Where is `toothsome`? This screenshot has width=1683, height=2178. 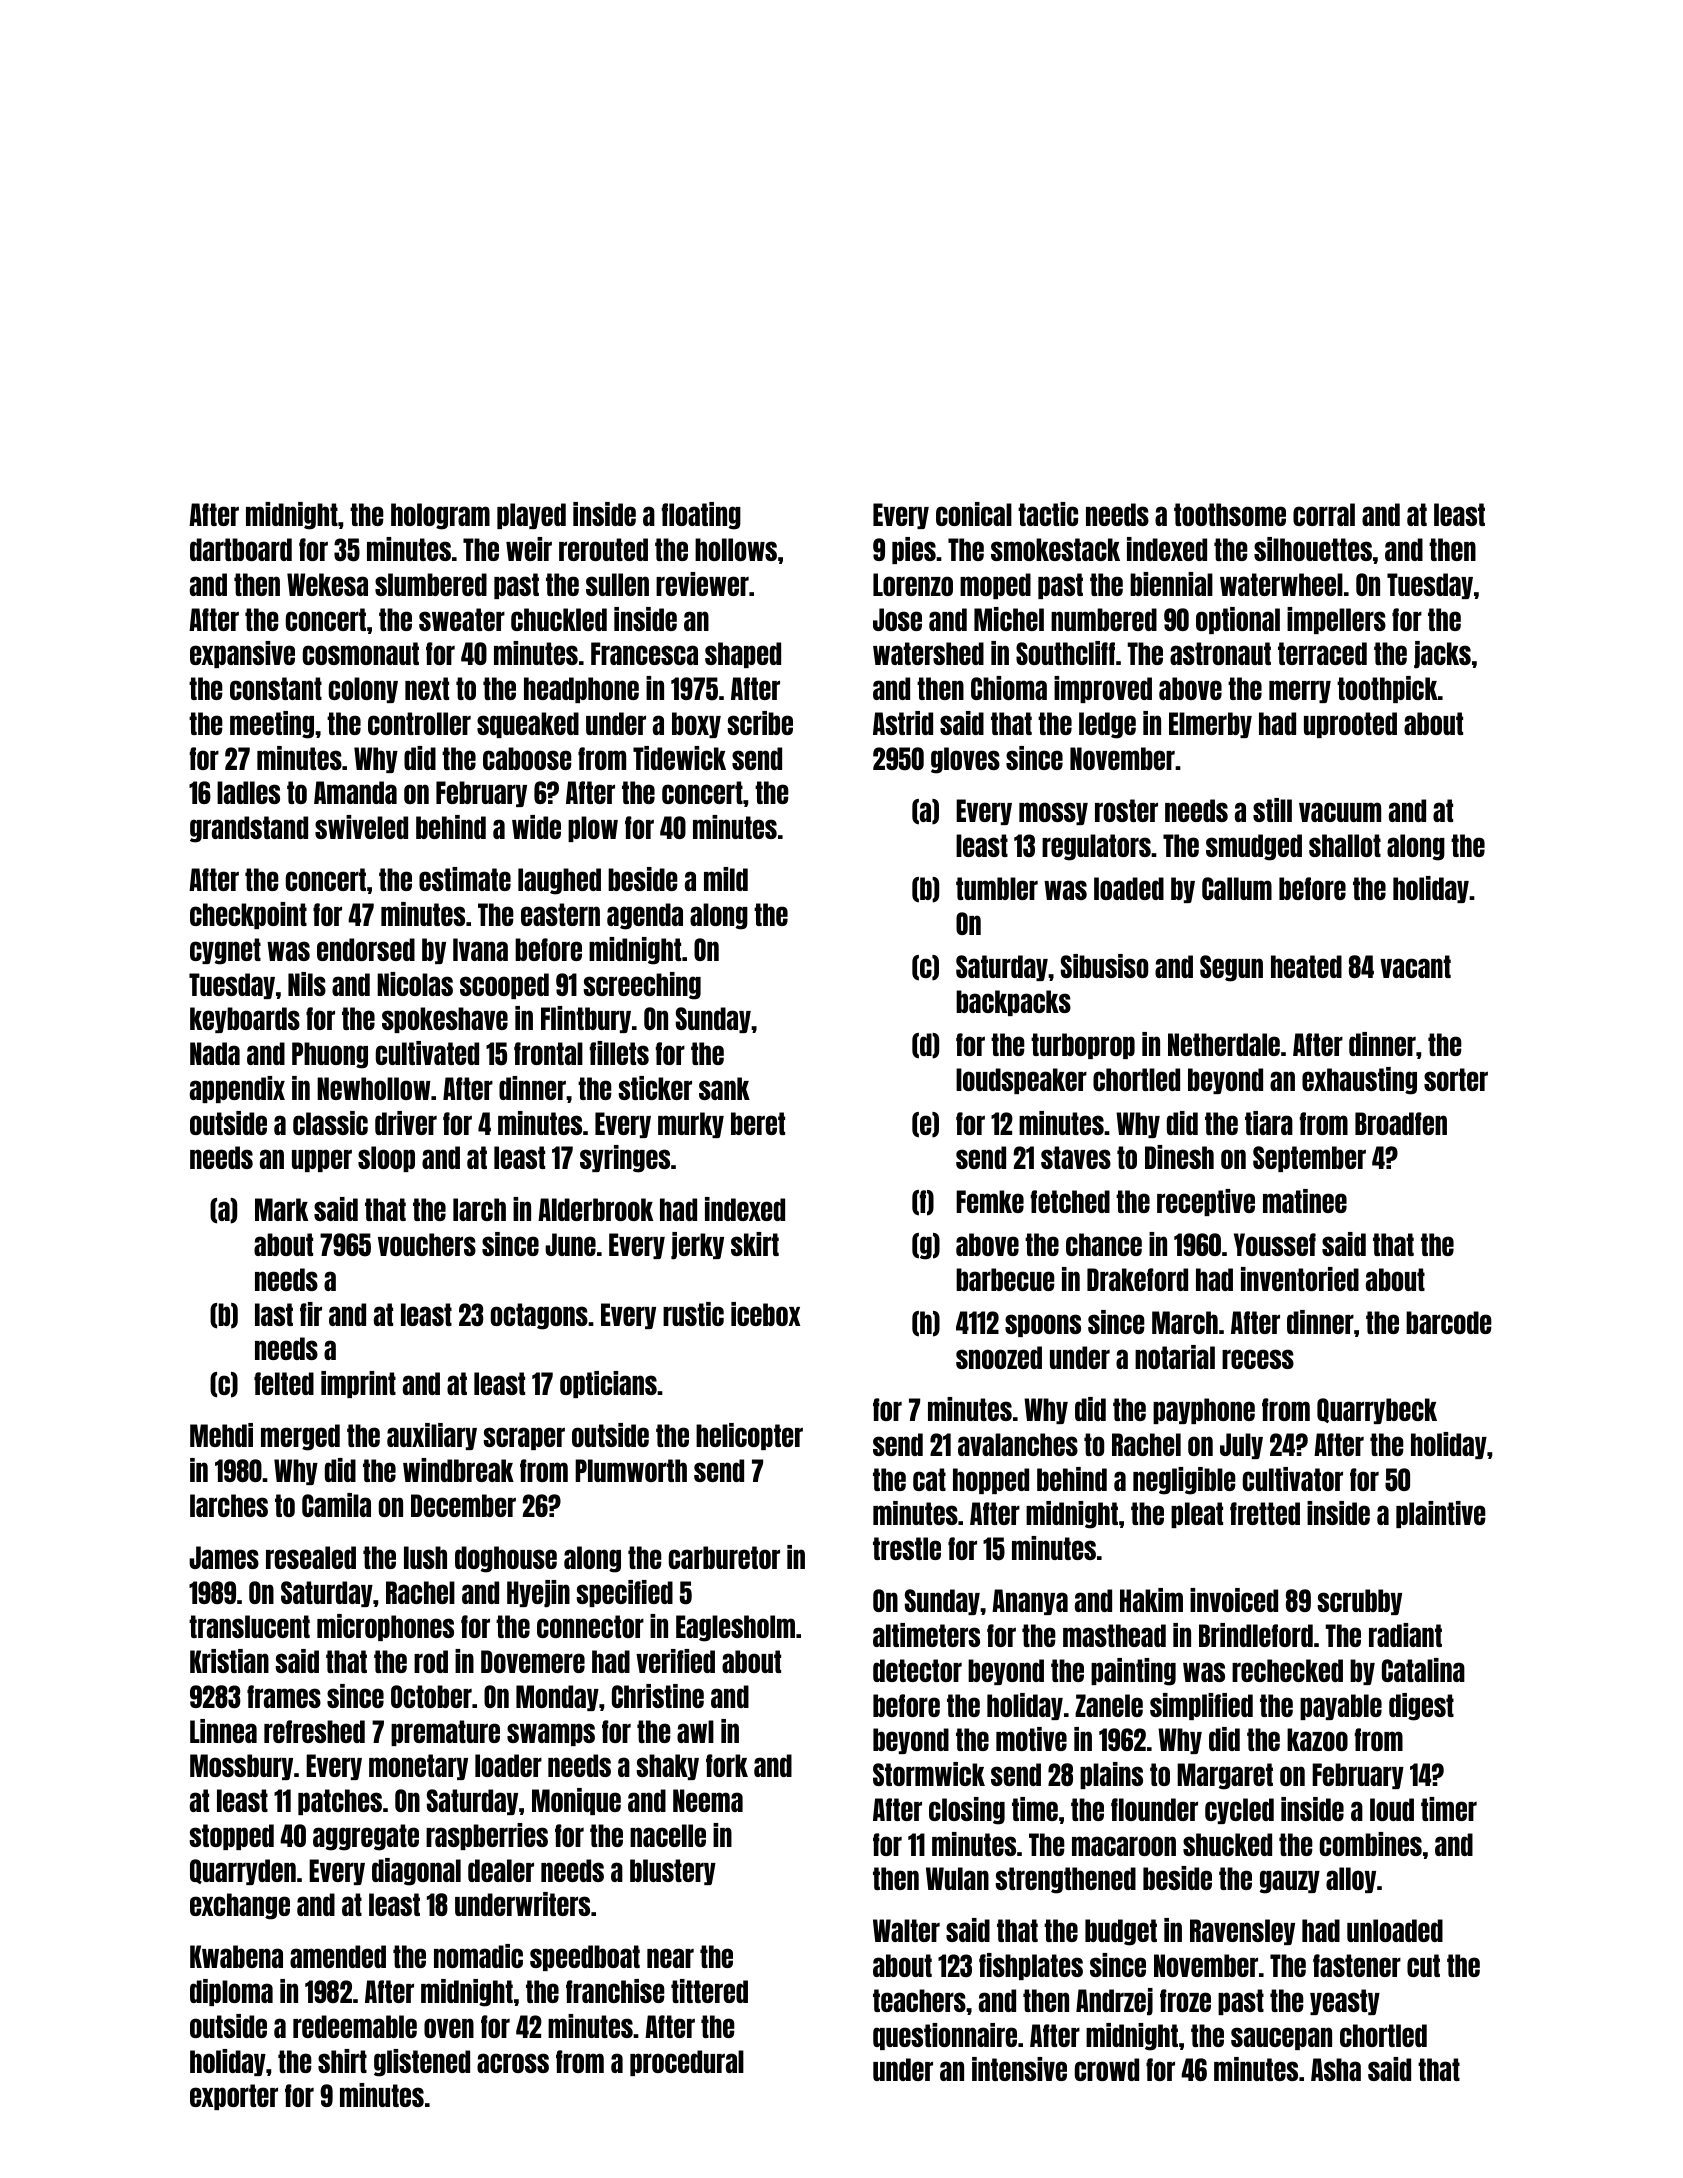
toothsome is located at coordinates (1230, 514).
